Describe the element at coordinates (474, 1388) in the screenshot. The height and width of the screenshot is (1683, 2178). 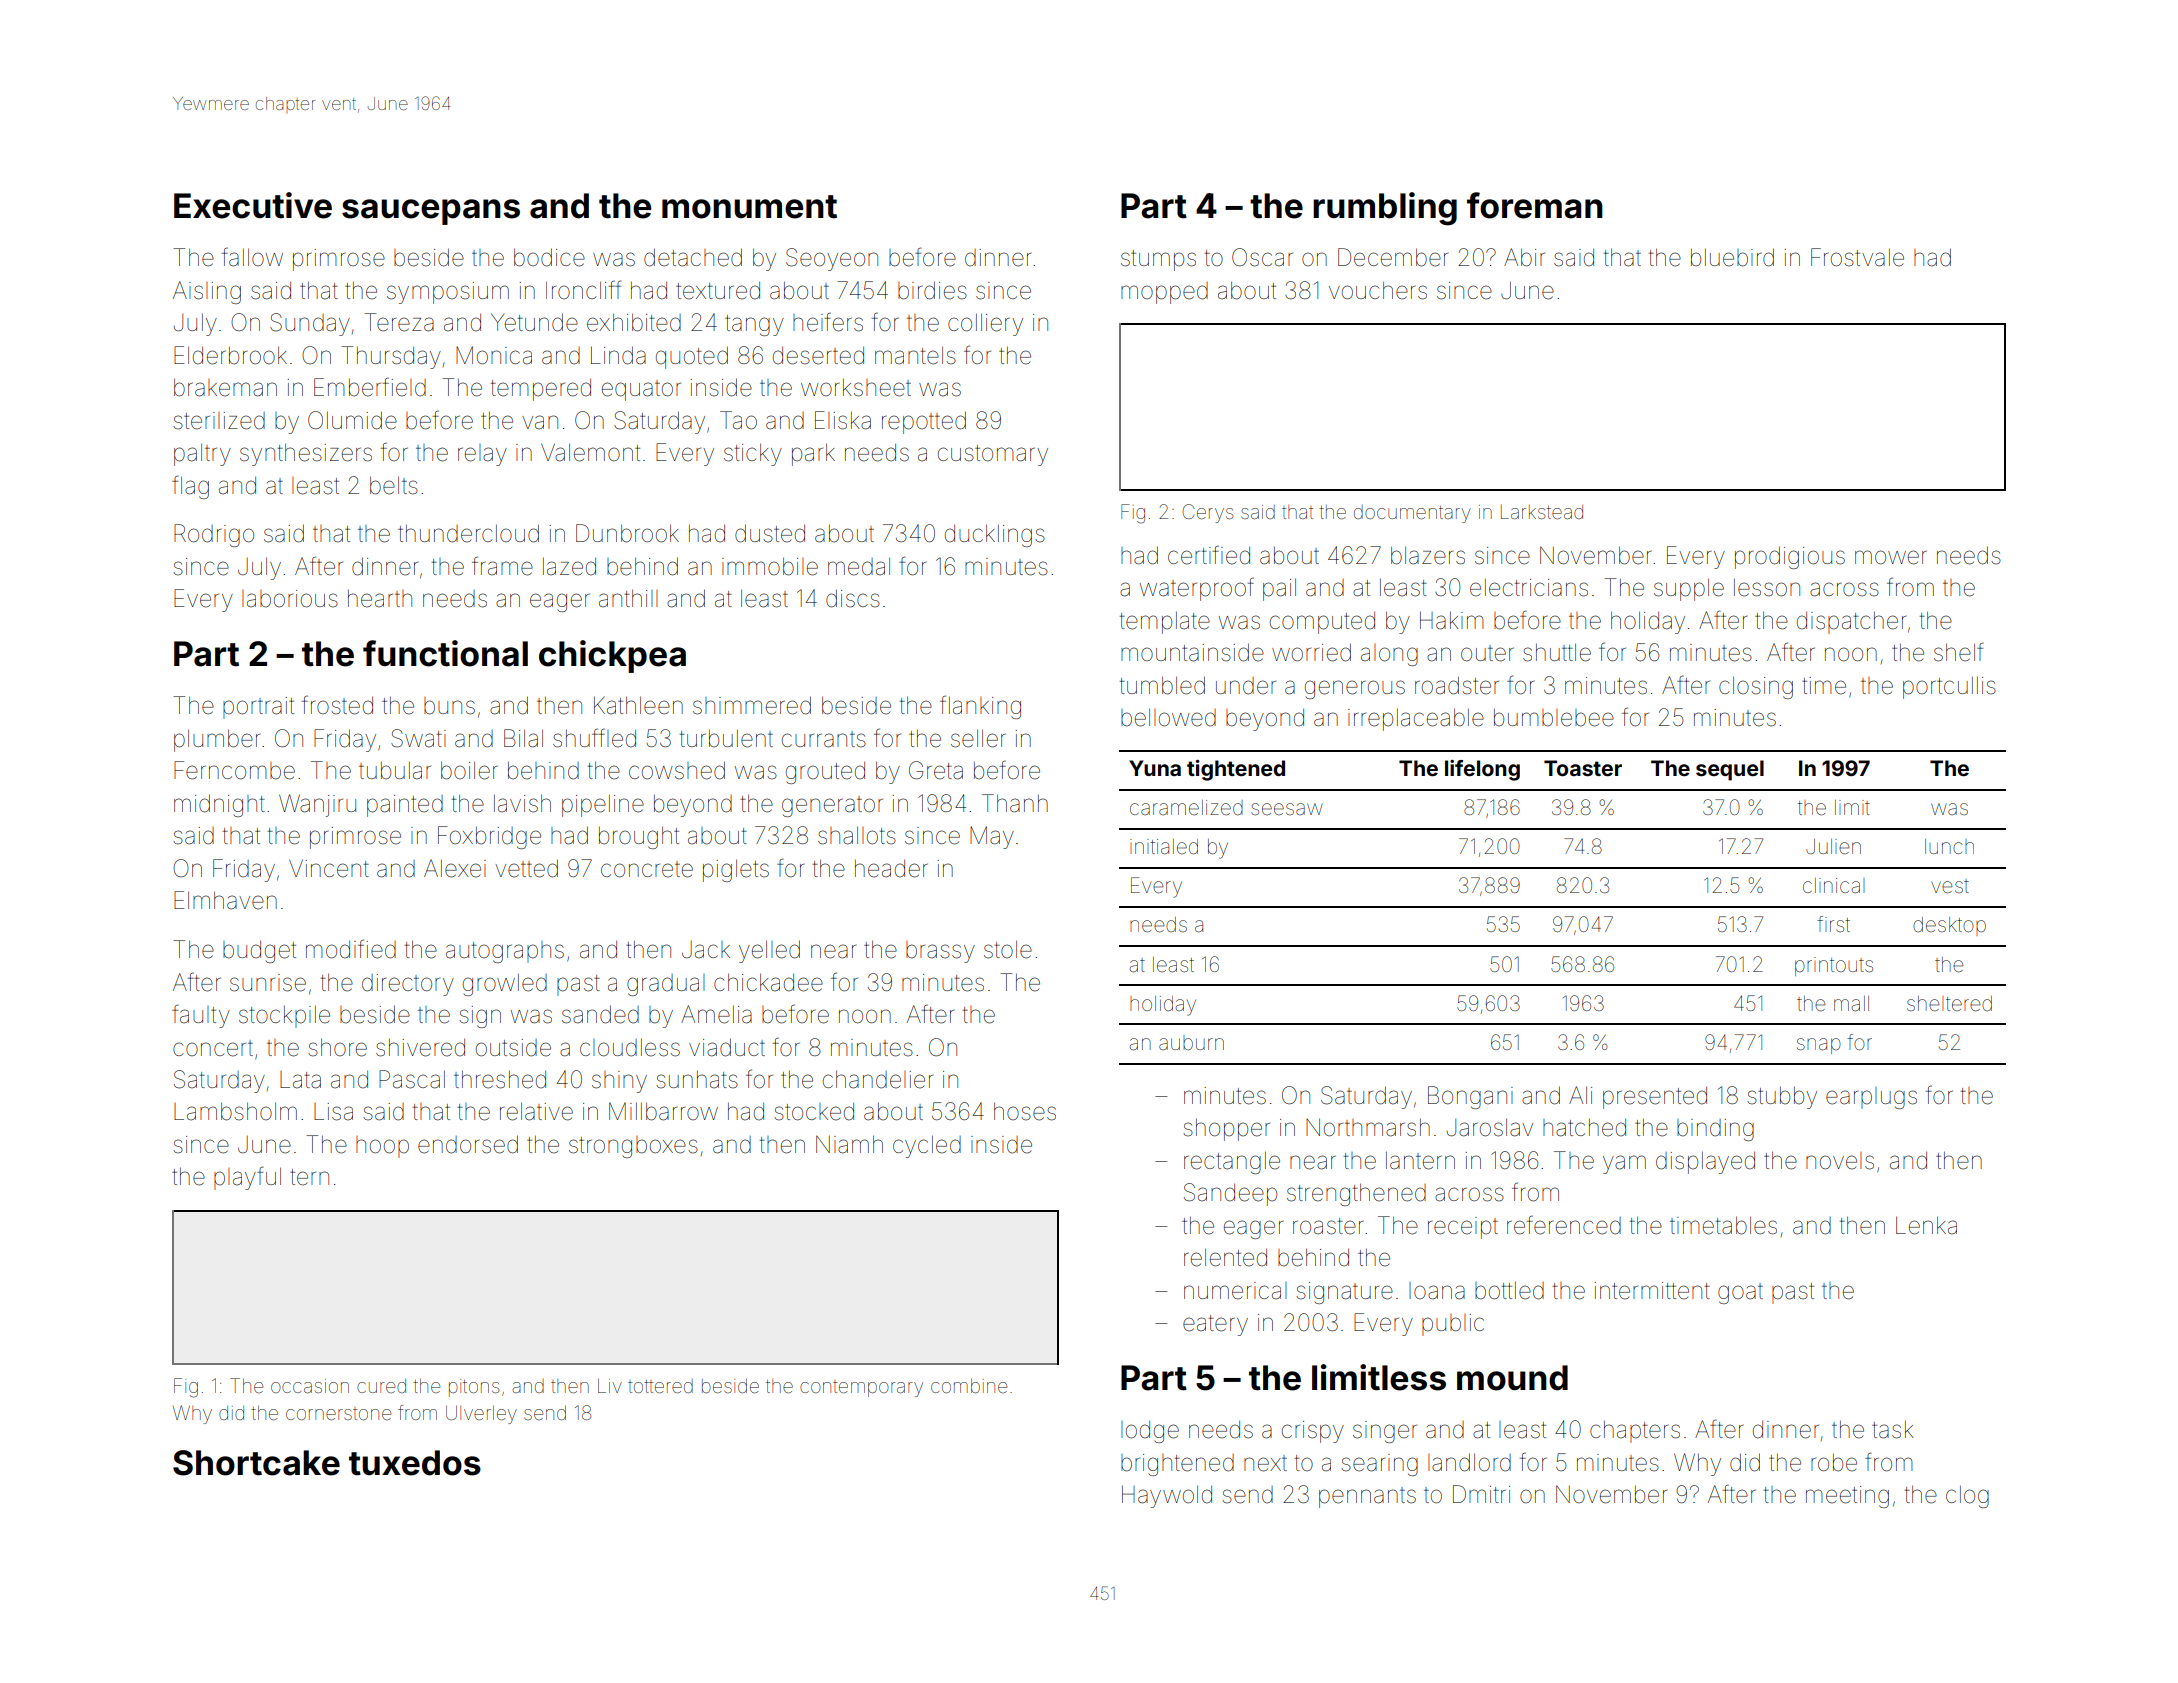
I see `pitons` at that location.
